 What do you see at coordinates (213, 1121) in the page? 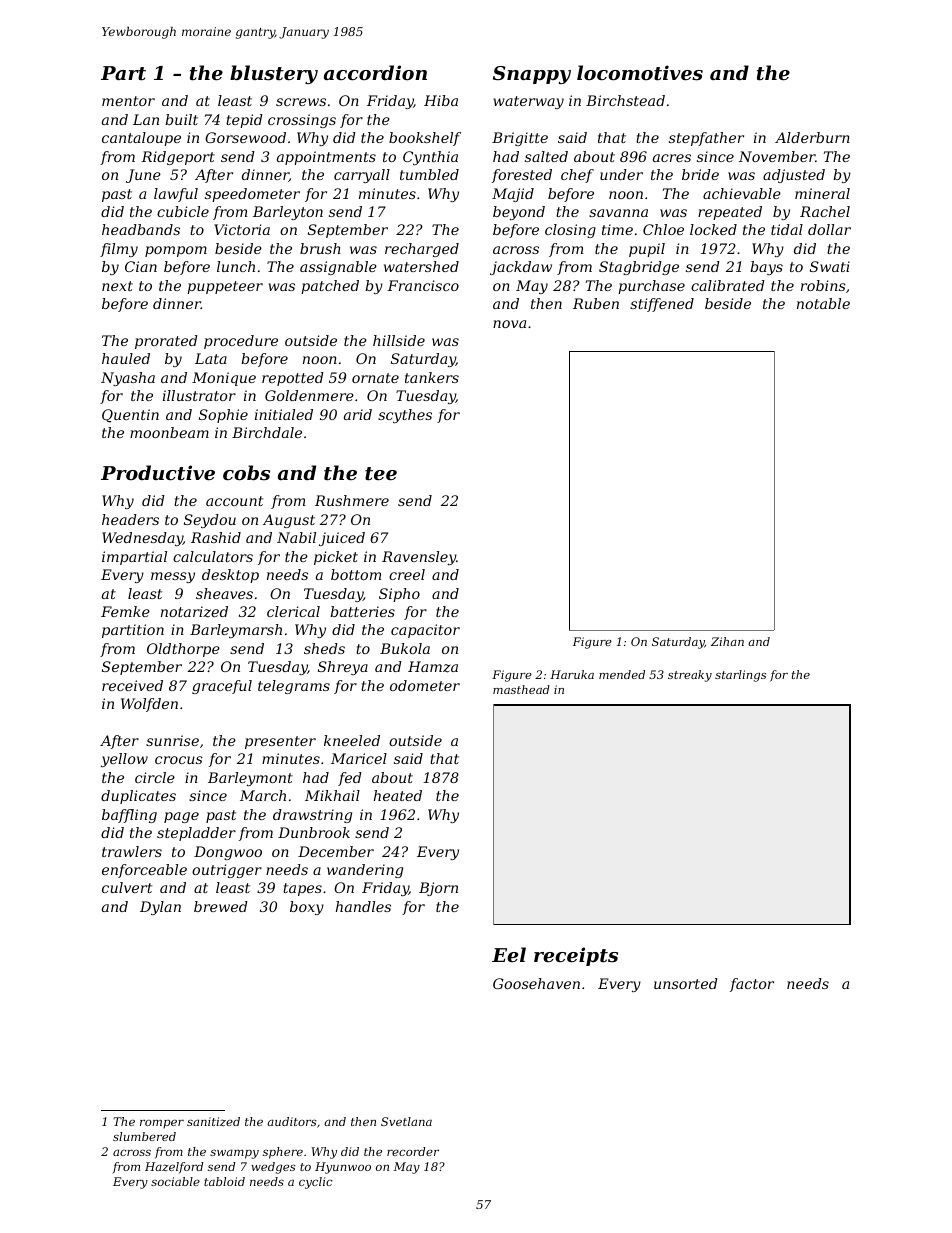
I see `sanitized` at bounding box center [213, 1121].
